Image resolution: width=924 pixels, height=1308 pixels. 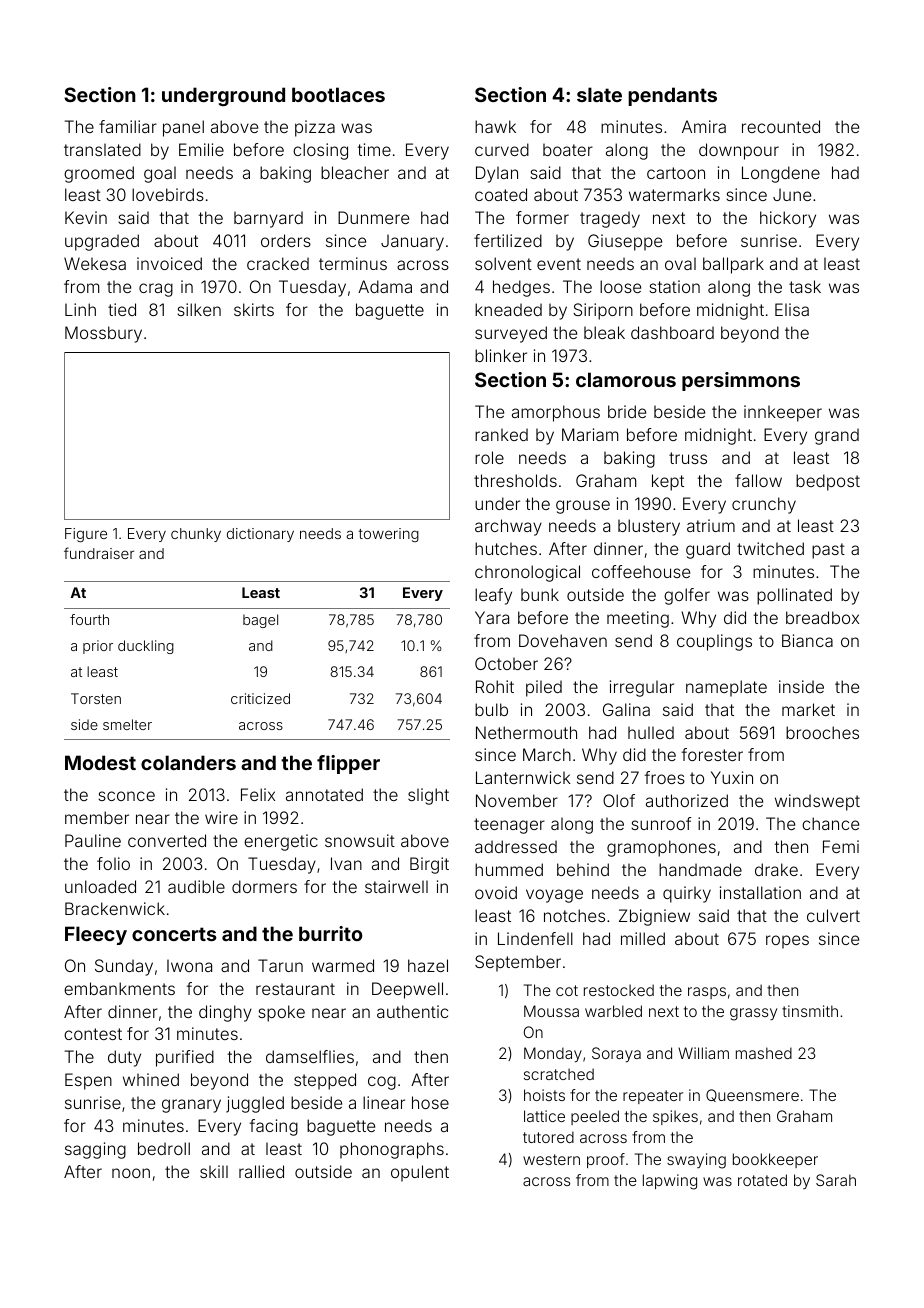 What do you see at coordinates (214, 1171) in the image?
I see `skill` at bounding box center [214, 1171].
